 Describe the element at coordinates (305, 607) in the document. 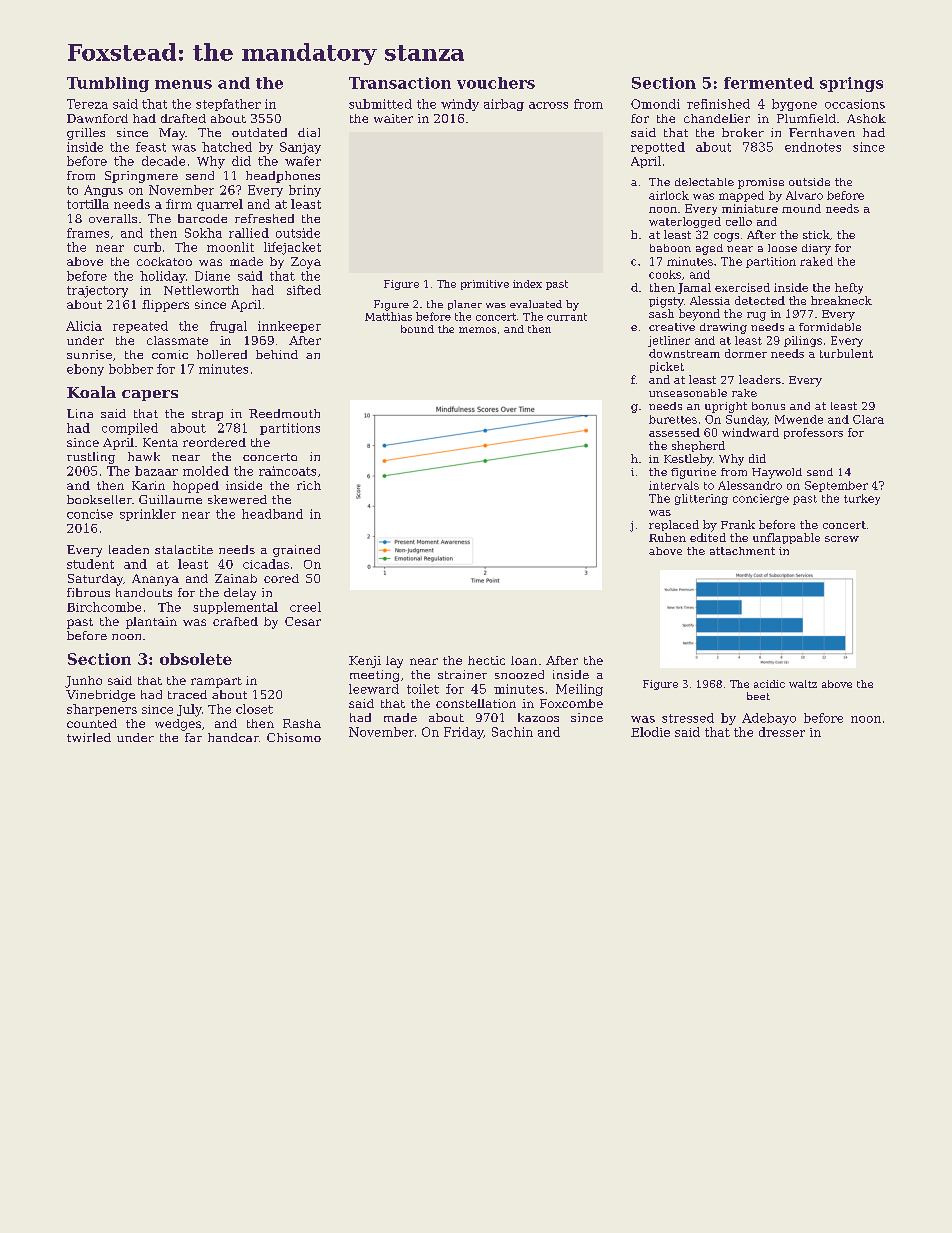

I see `creel` at that location.
